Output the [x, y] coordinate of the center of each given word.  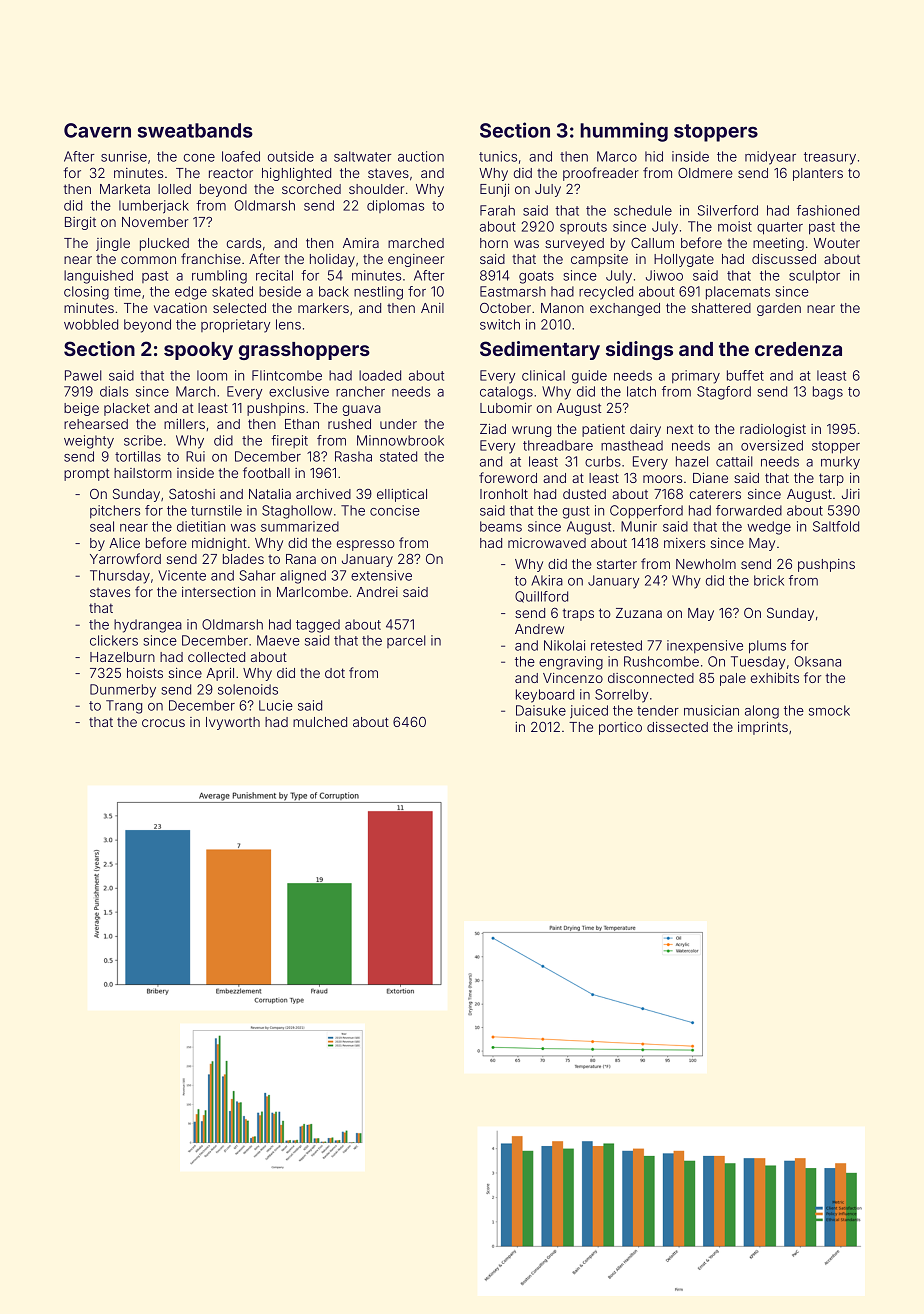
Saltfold [836, 526]
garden [779, 309]
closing [86, 293]
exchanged [625, 309]
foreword [508, 477]
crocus [163, 723]
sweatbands [195, 130]
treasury [830, 158]
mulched [320, 722]
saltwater [362, 156]
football [266, 472]
